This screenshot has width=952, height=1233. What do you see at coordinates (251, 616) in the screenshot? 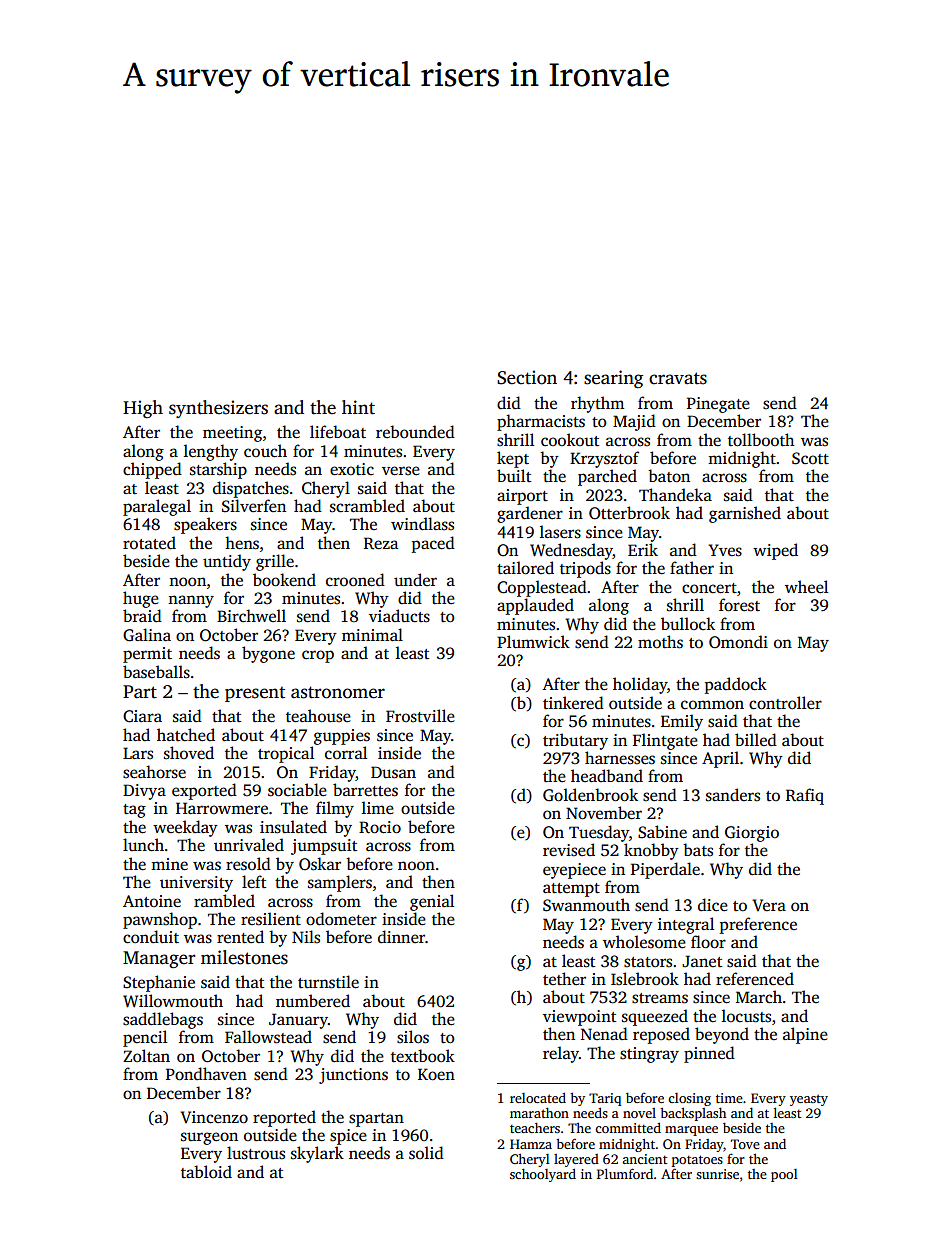
I see `Birchwell` at bounding box center [251, 616].
